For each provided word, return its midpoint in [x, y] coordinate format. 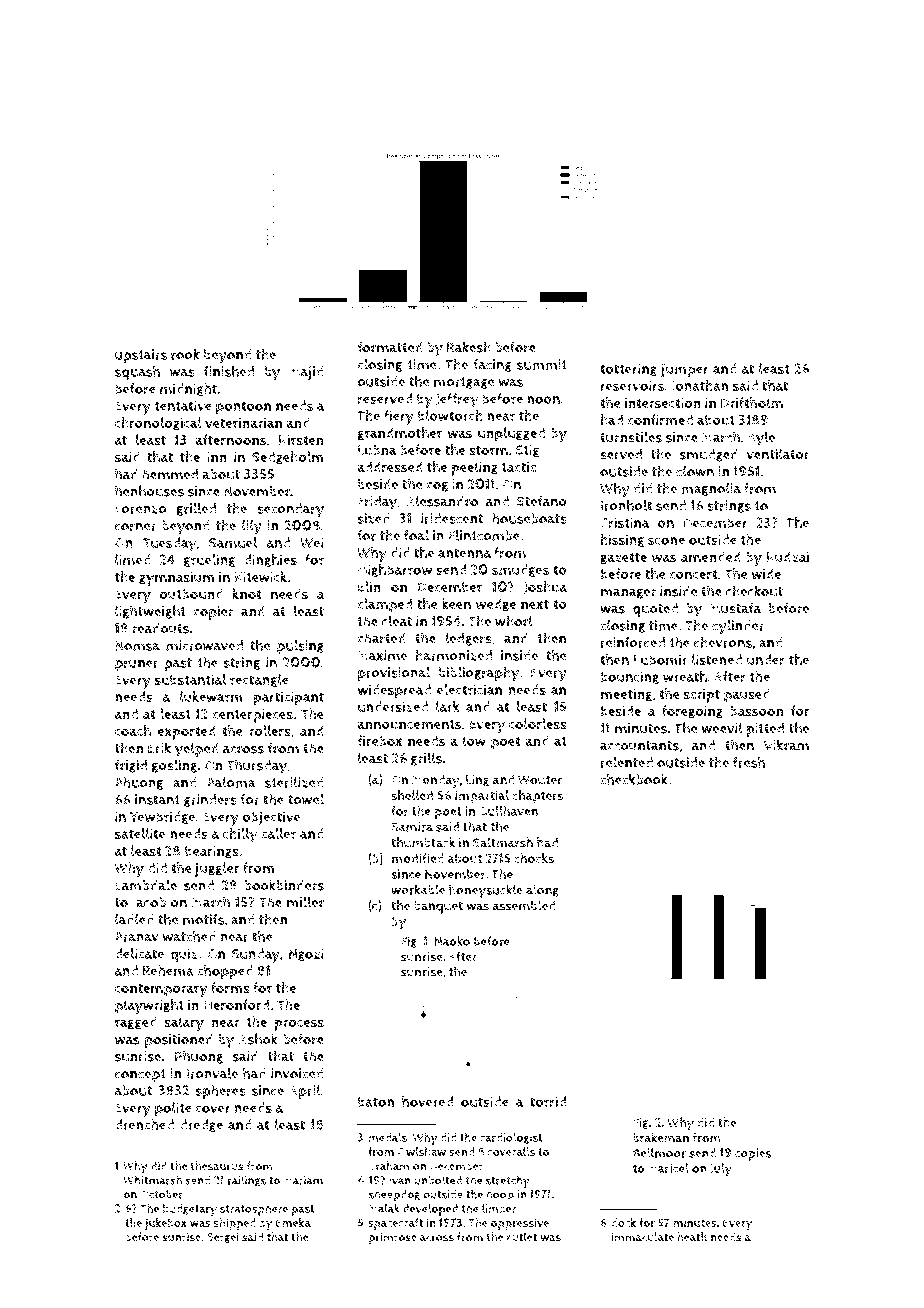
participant [289, 698]
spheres [221, 1091]
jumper [685, 370]
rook [185, 354]
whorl [514, 621]
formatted [390, 347]
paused [747, 695]
